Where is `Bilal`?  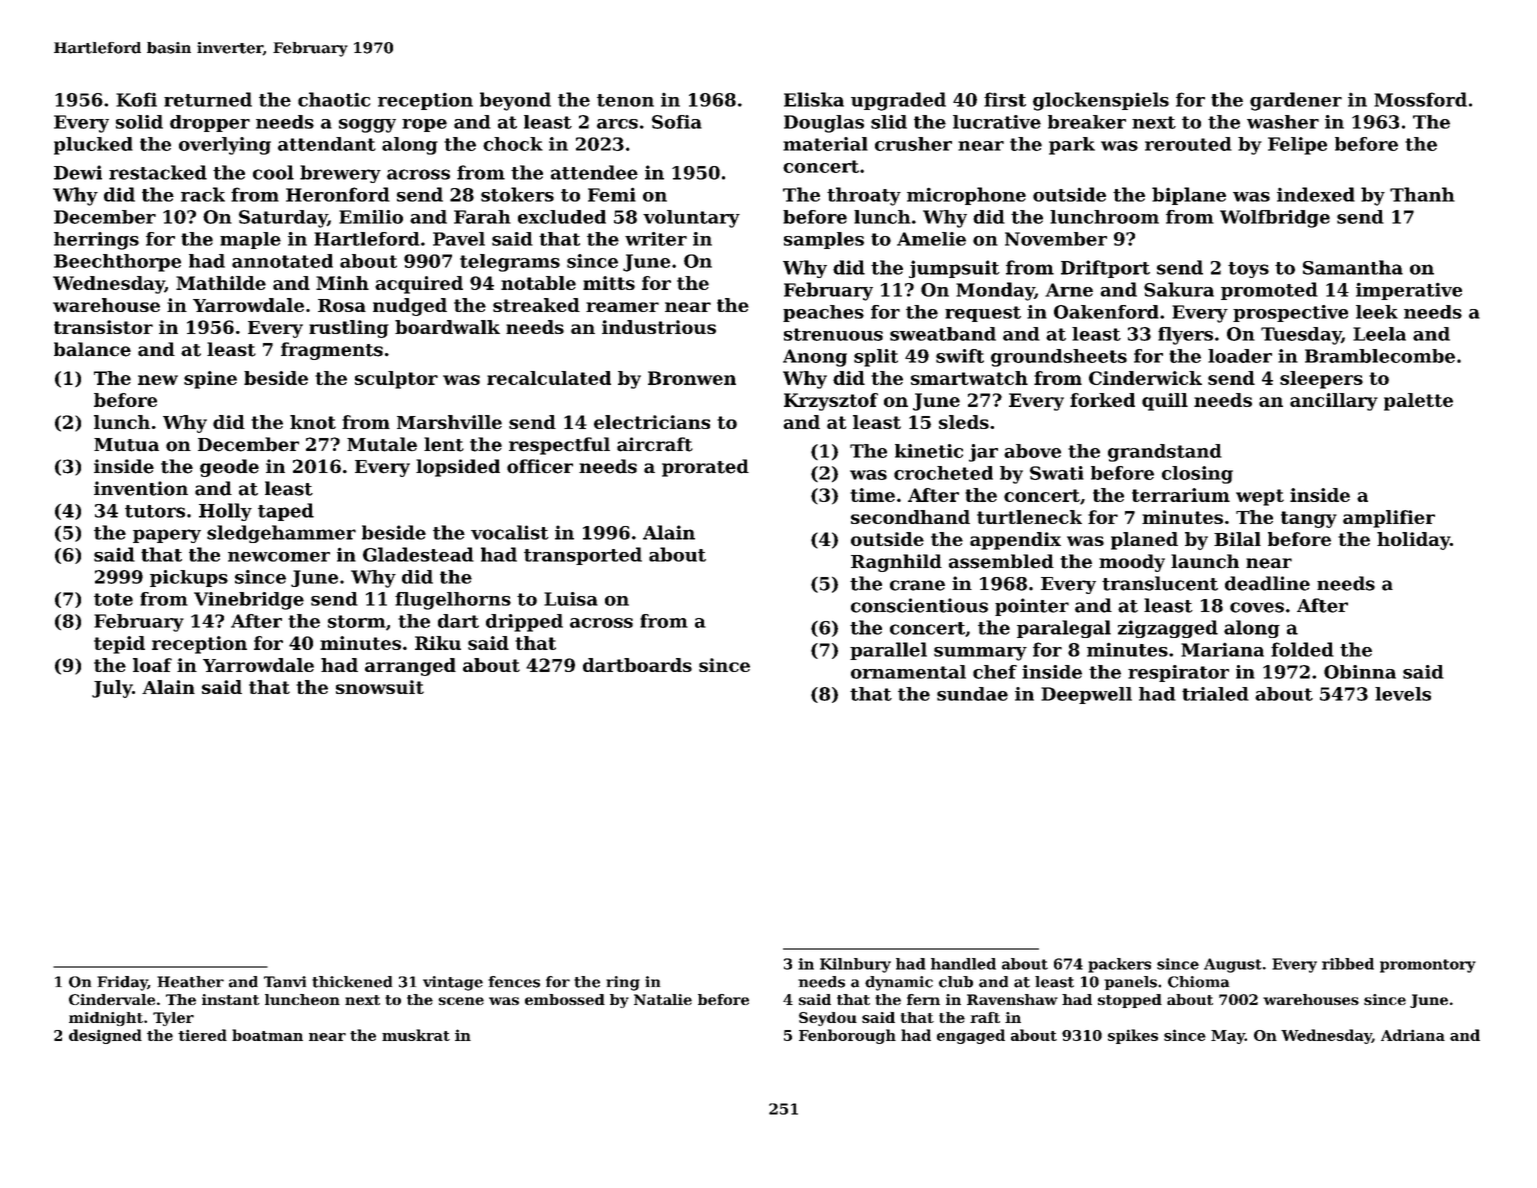
Bilal is located at coordinates (1237, 539).
